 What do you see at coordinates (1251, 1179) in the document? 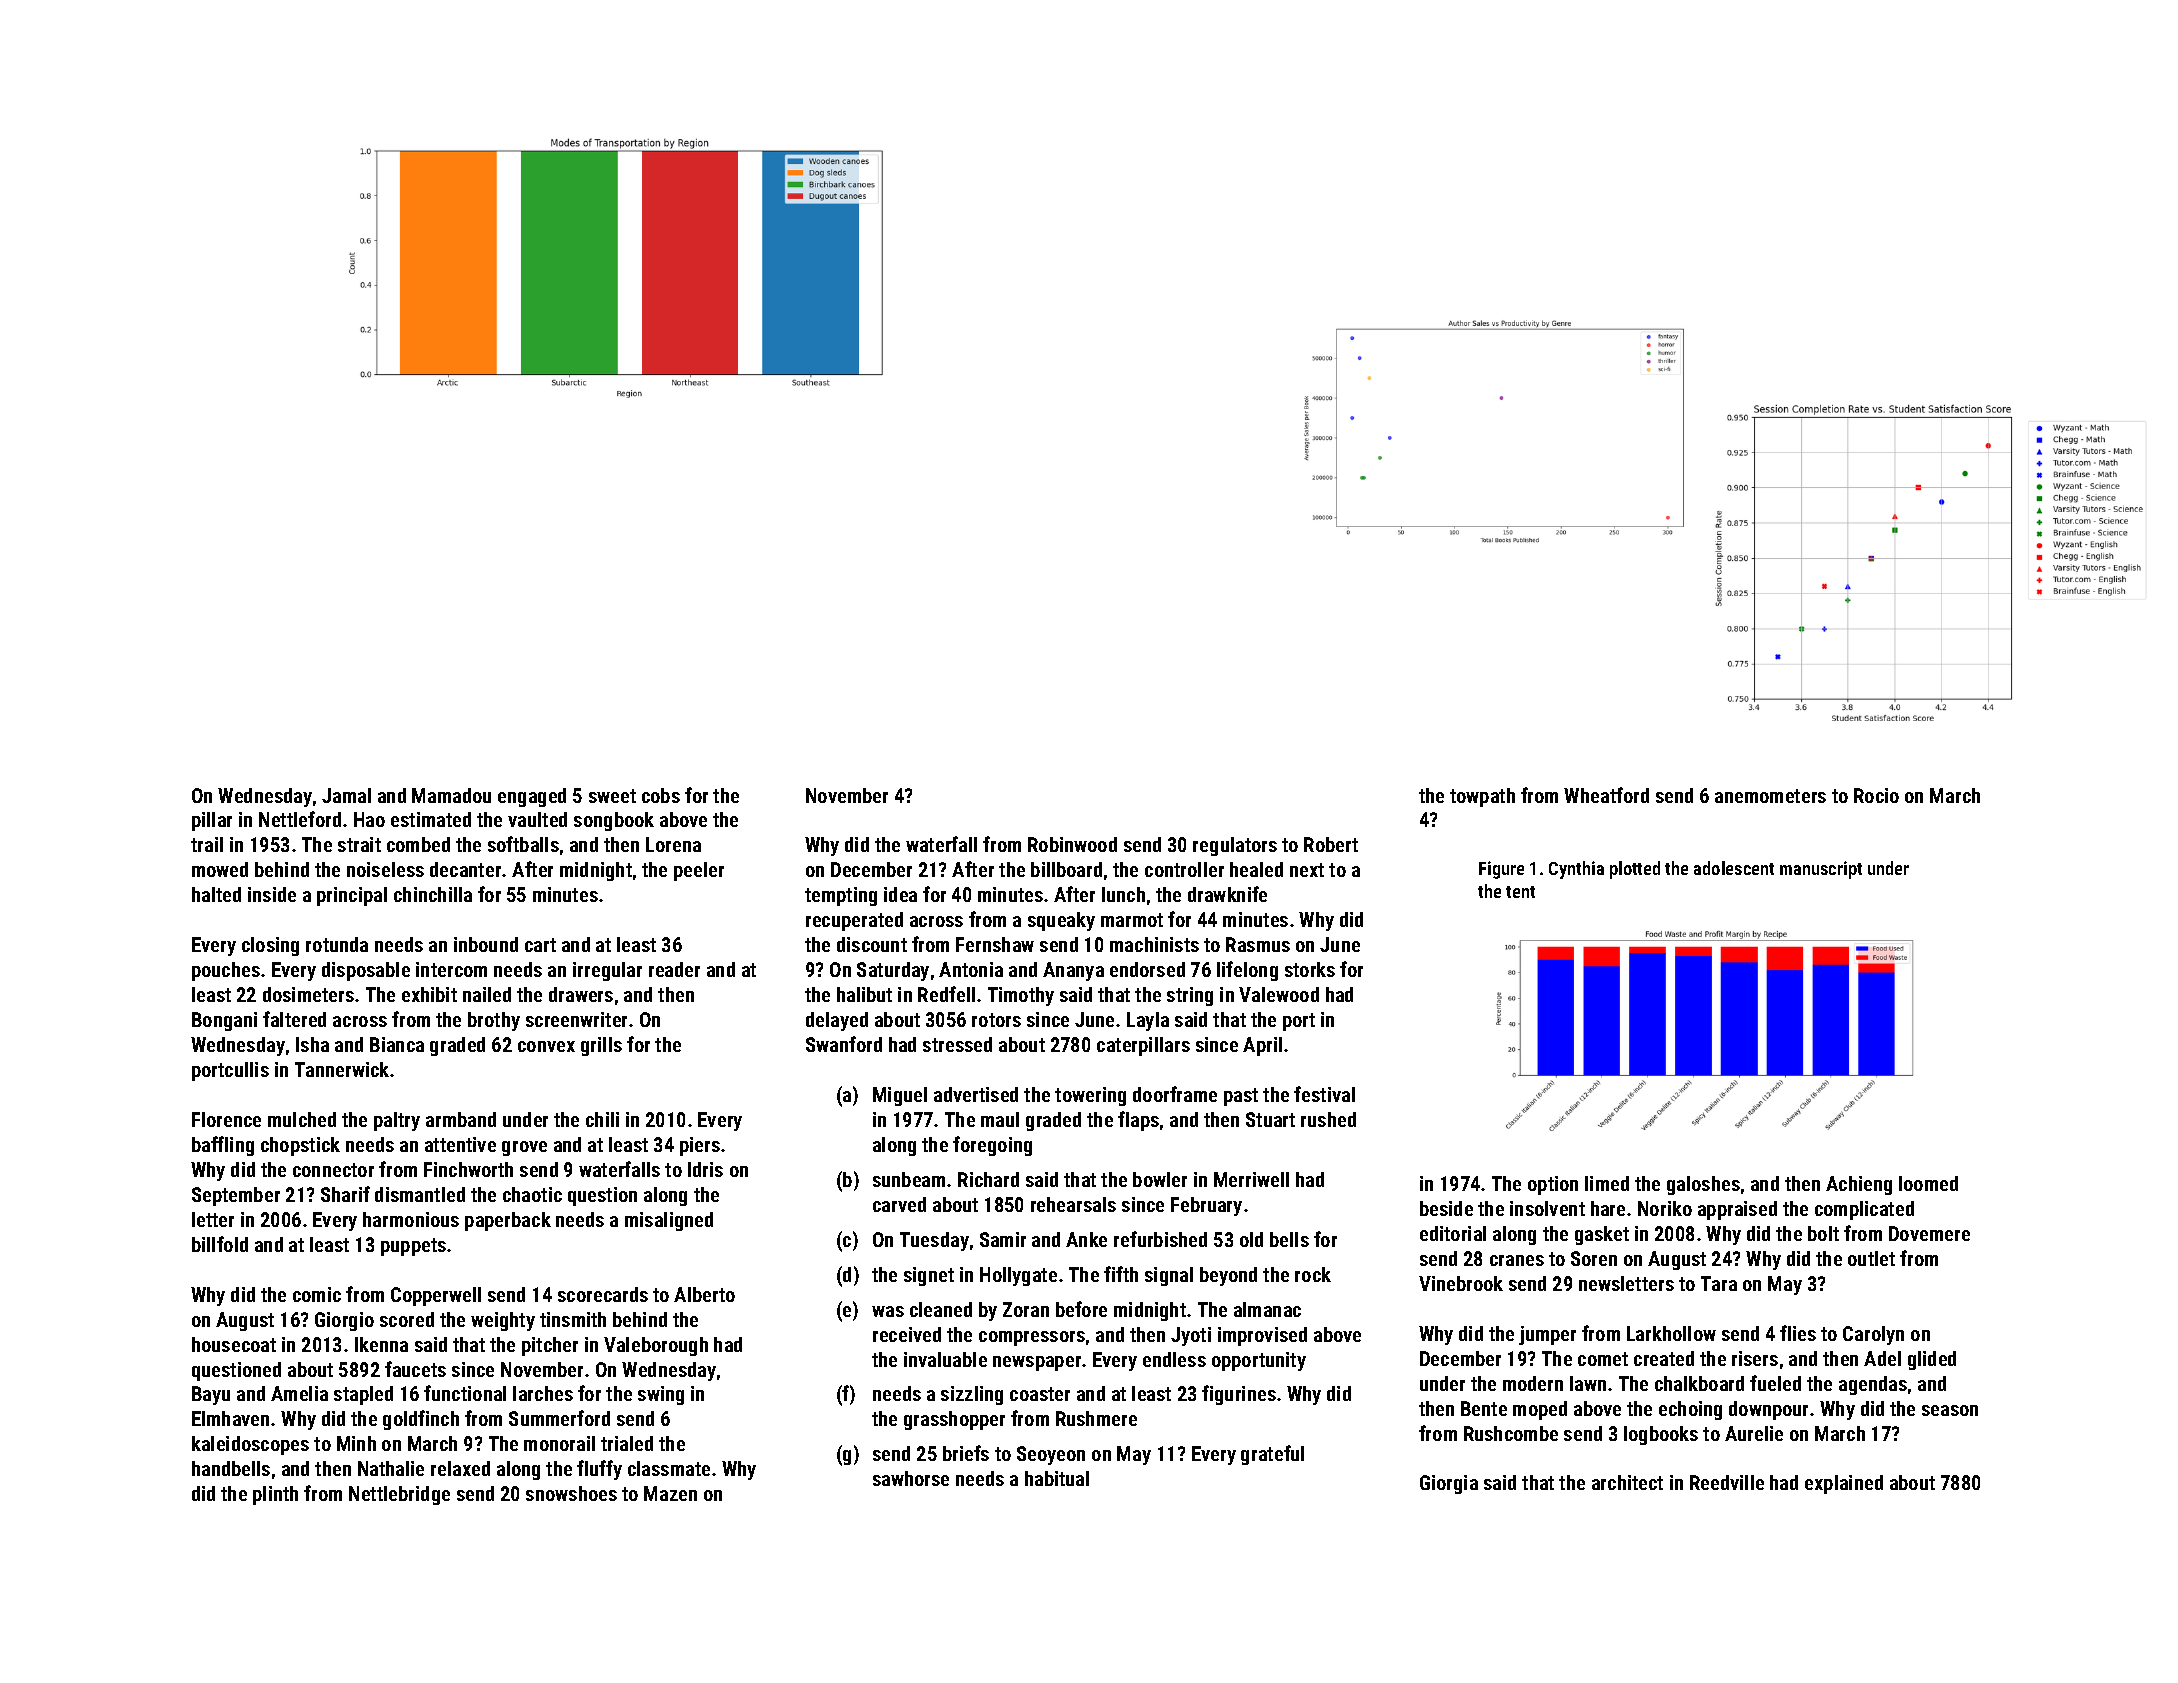
I see `Merriwell` at bounding box center [1251, 1179].
